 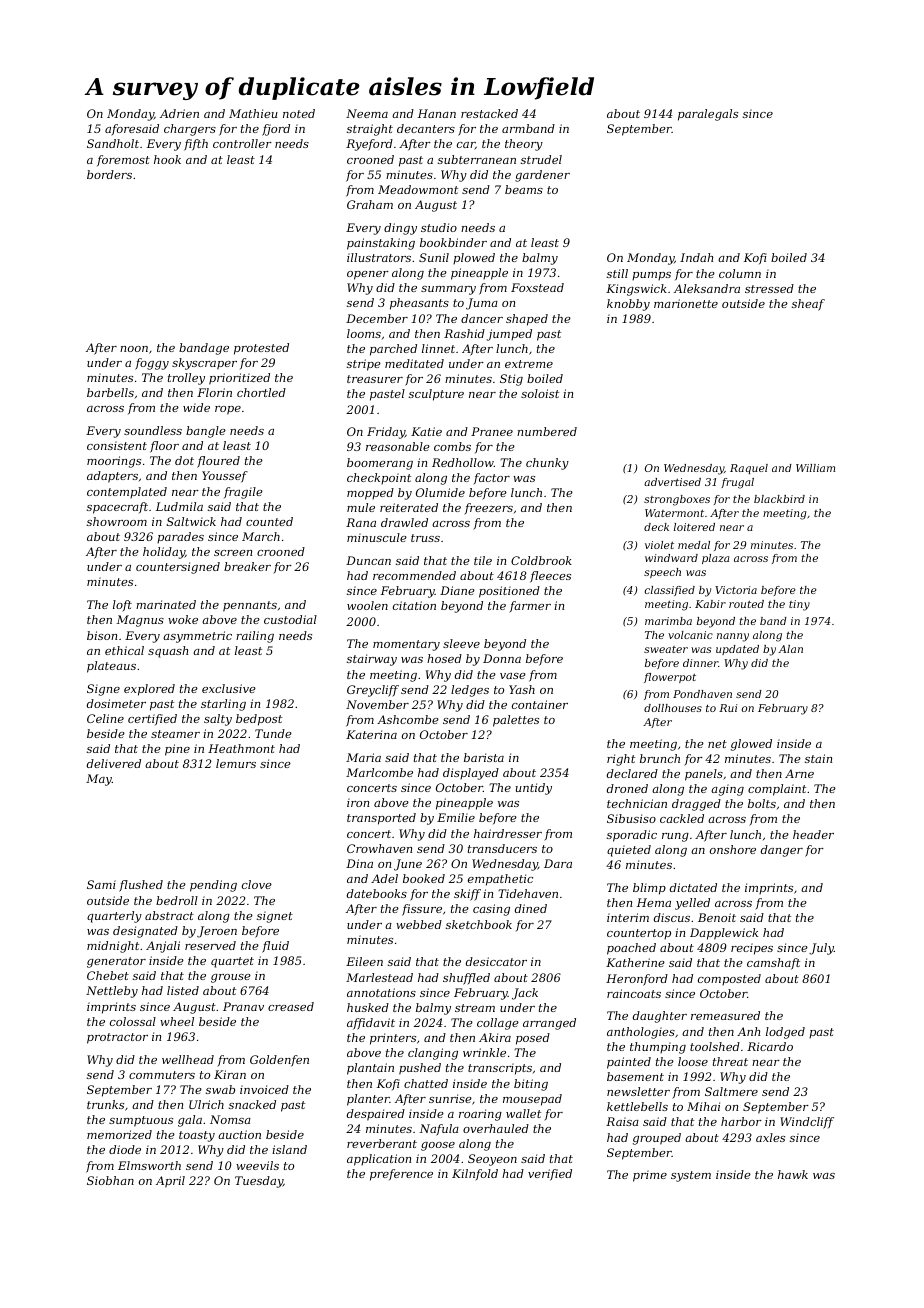 What do you see at coordinates (701, 663) in the screenshot?
I see `dinner` at bounding box center [701, 663].
